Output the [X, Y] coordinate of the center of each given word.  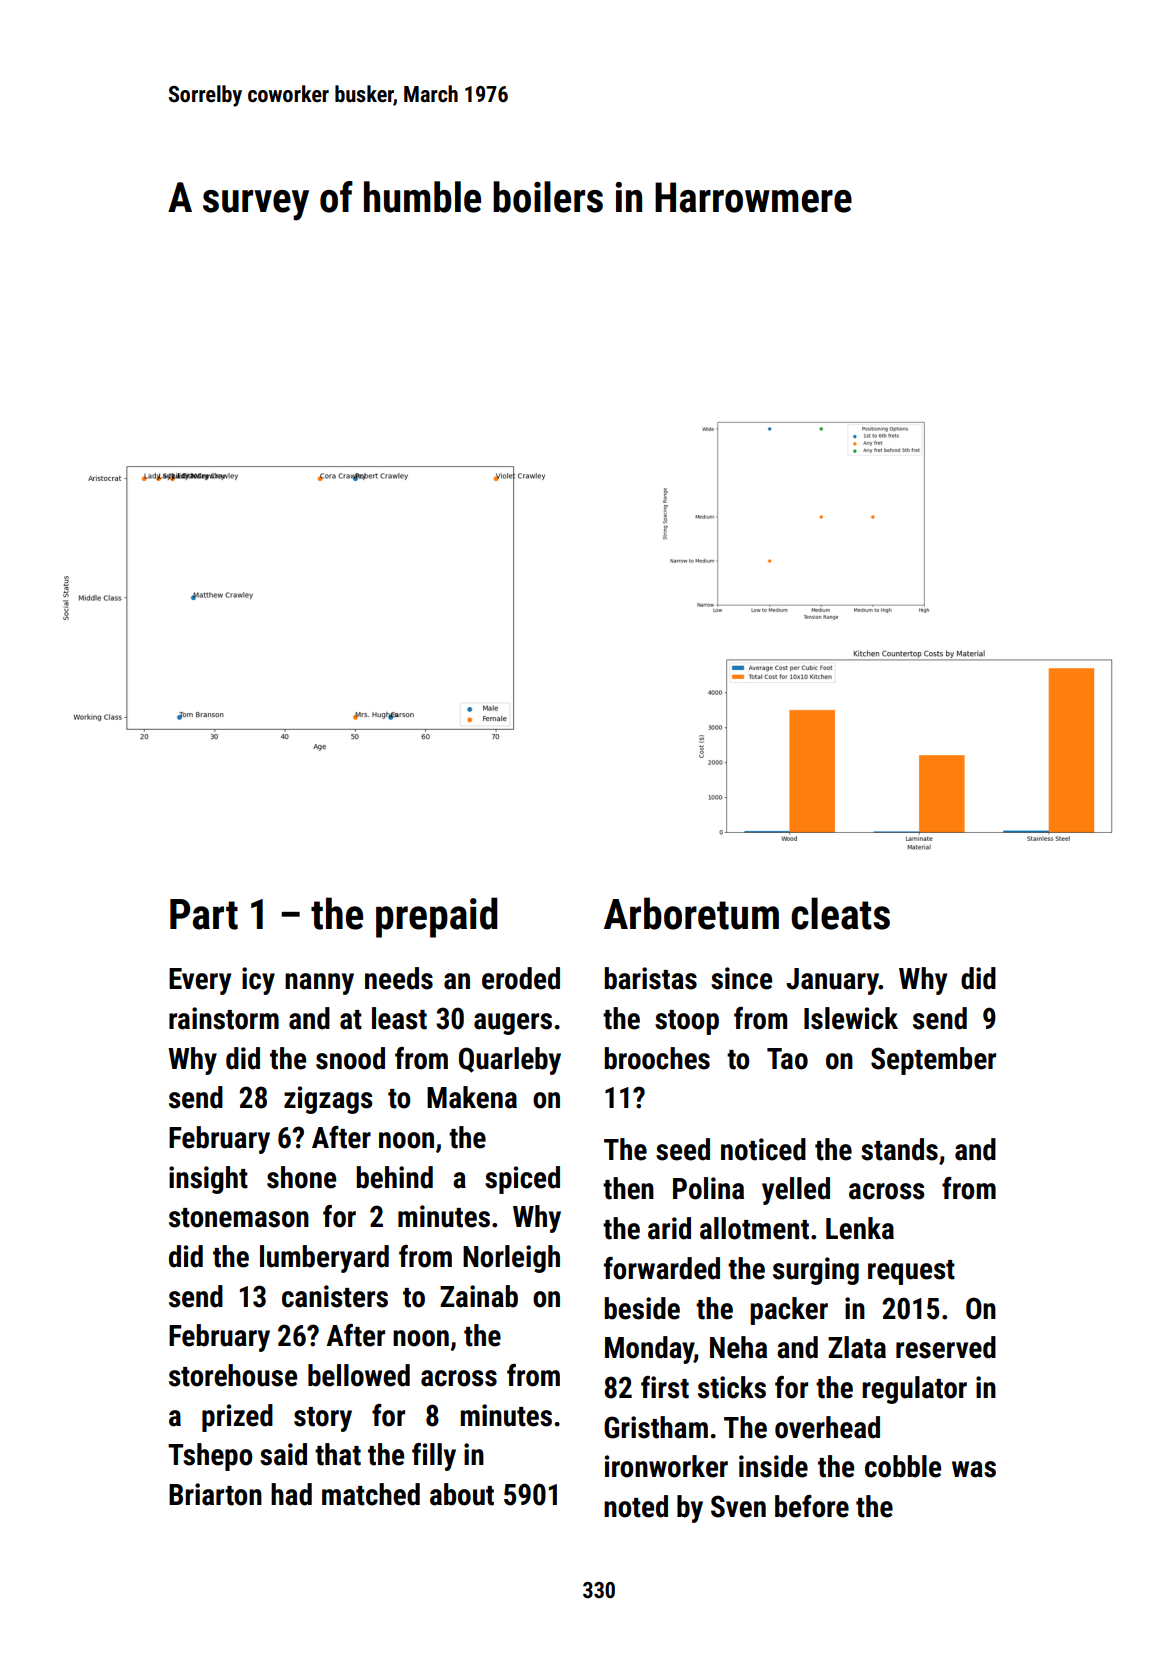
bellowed [359, 1375]
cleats [840, 913]
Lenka [860, 1228]
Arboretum [691, 913]
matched [371, 1494]
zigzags [328, 1100]
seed [683, 1149]
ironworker [666, 1466]
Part [204, 914]
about [462, 1494]
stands [899, 1149]
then [628, 1188]
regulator [914, 1390]
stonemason [239, 1218]
